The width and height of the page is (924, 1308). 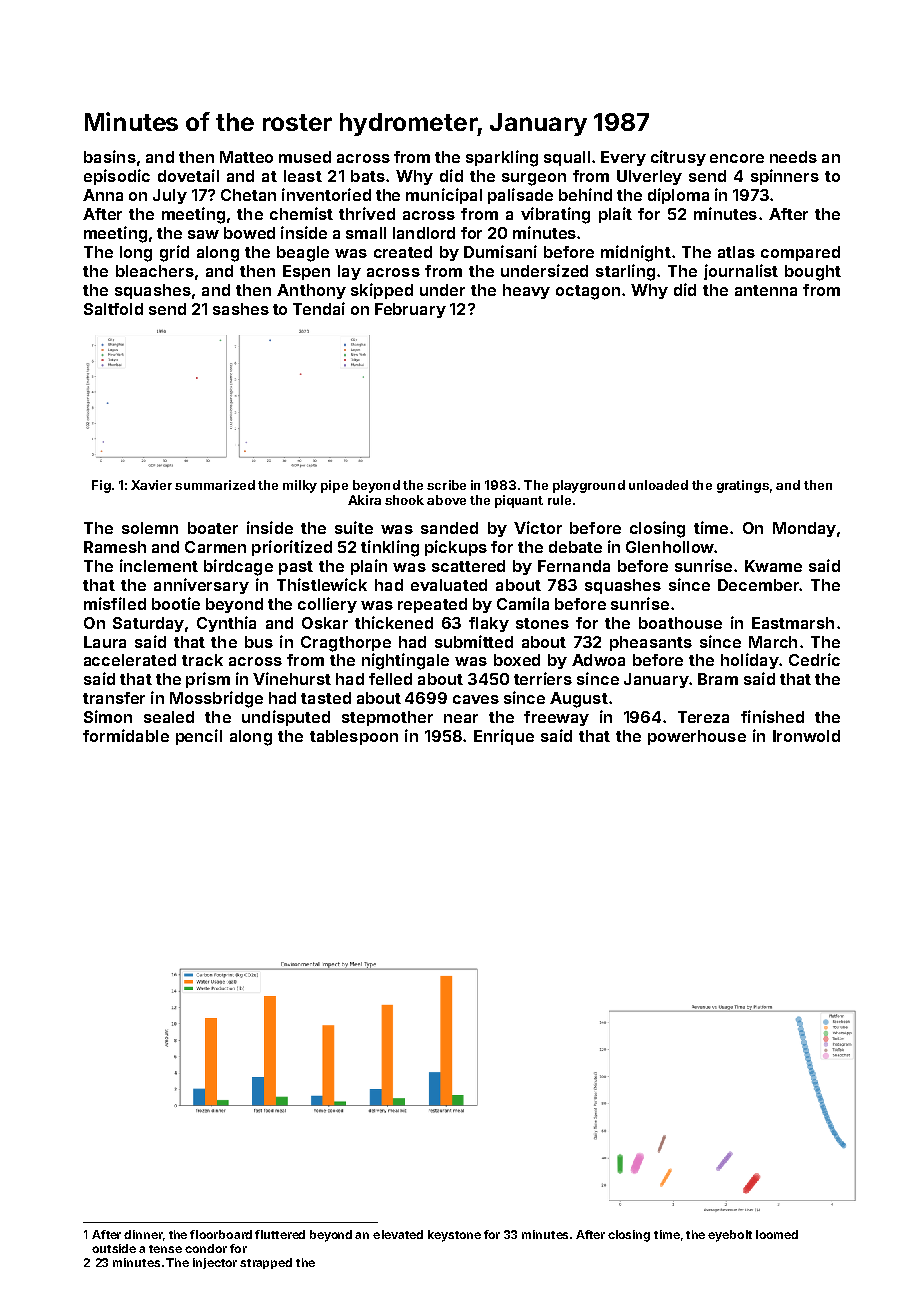 I want to click on outside, so click(x=114, y=1248).
